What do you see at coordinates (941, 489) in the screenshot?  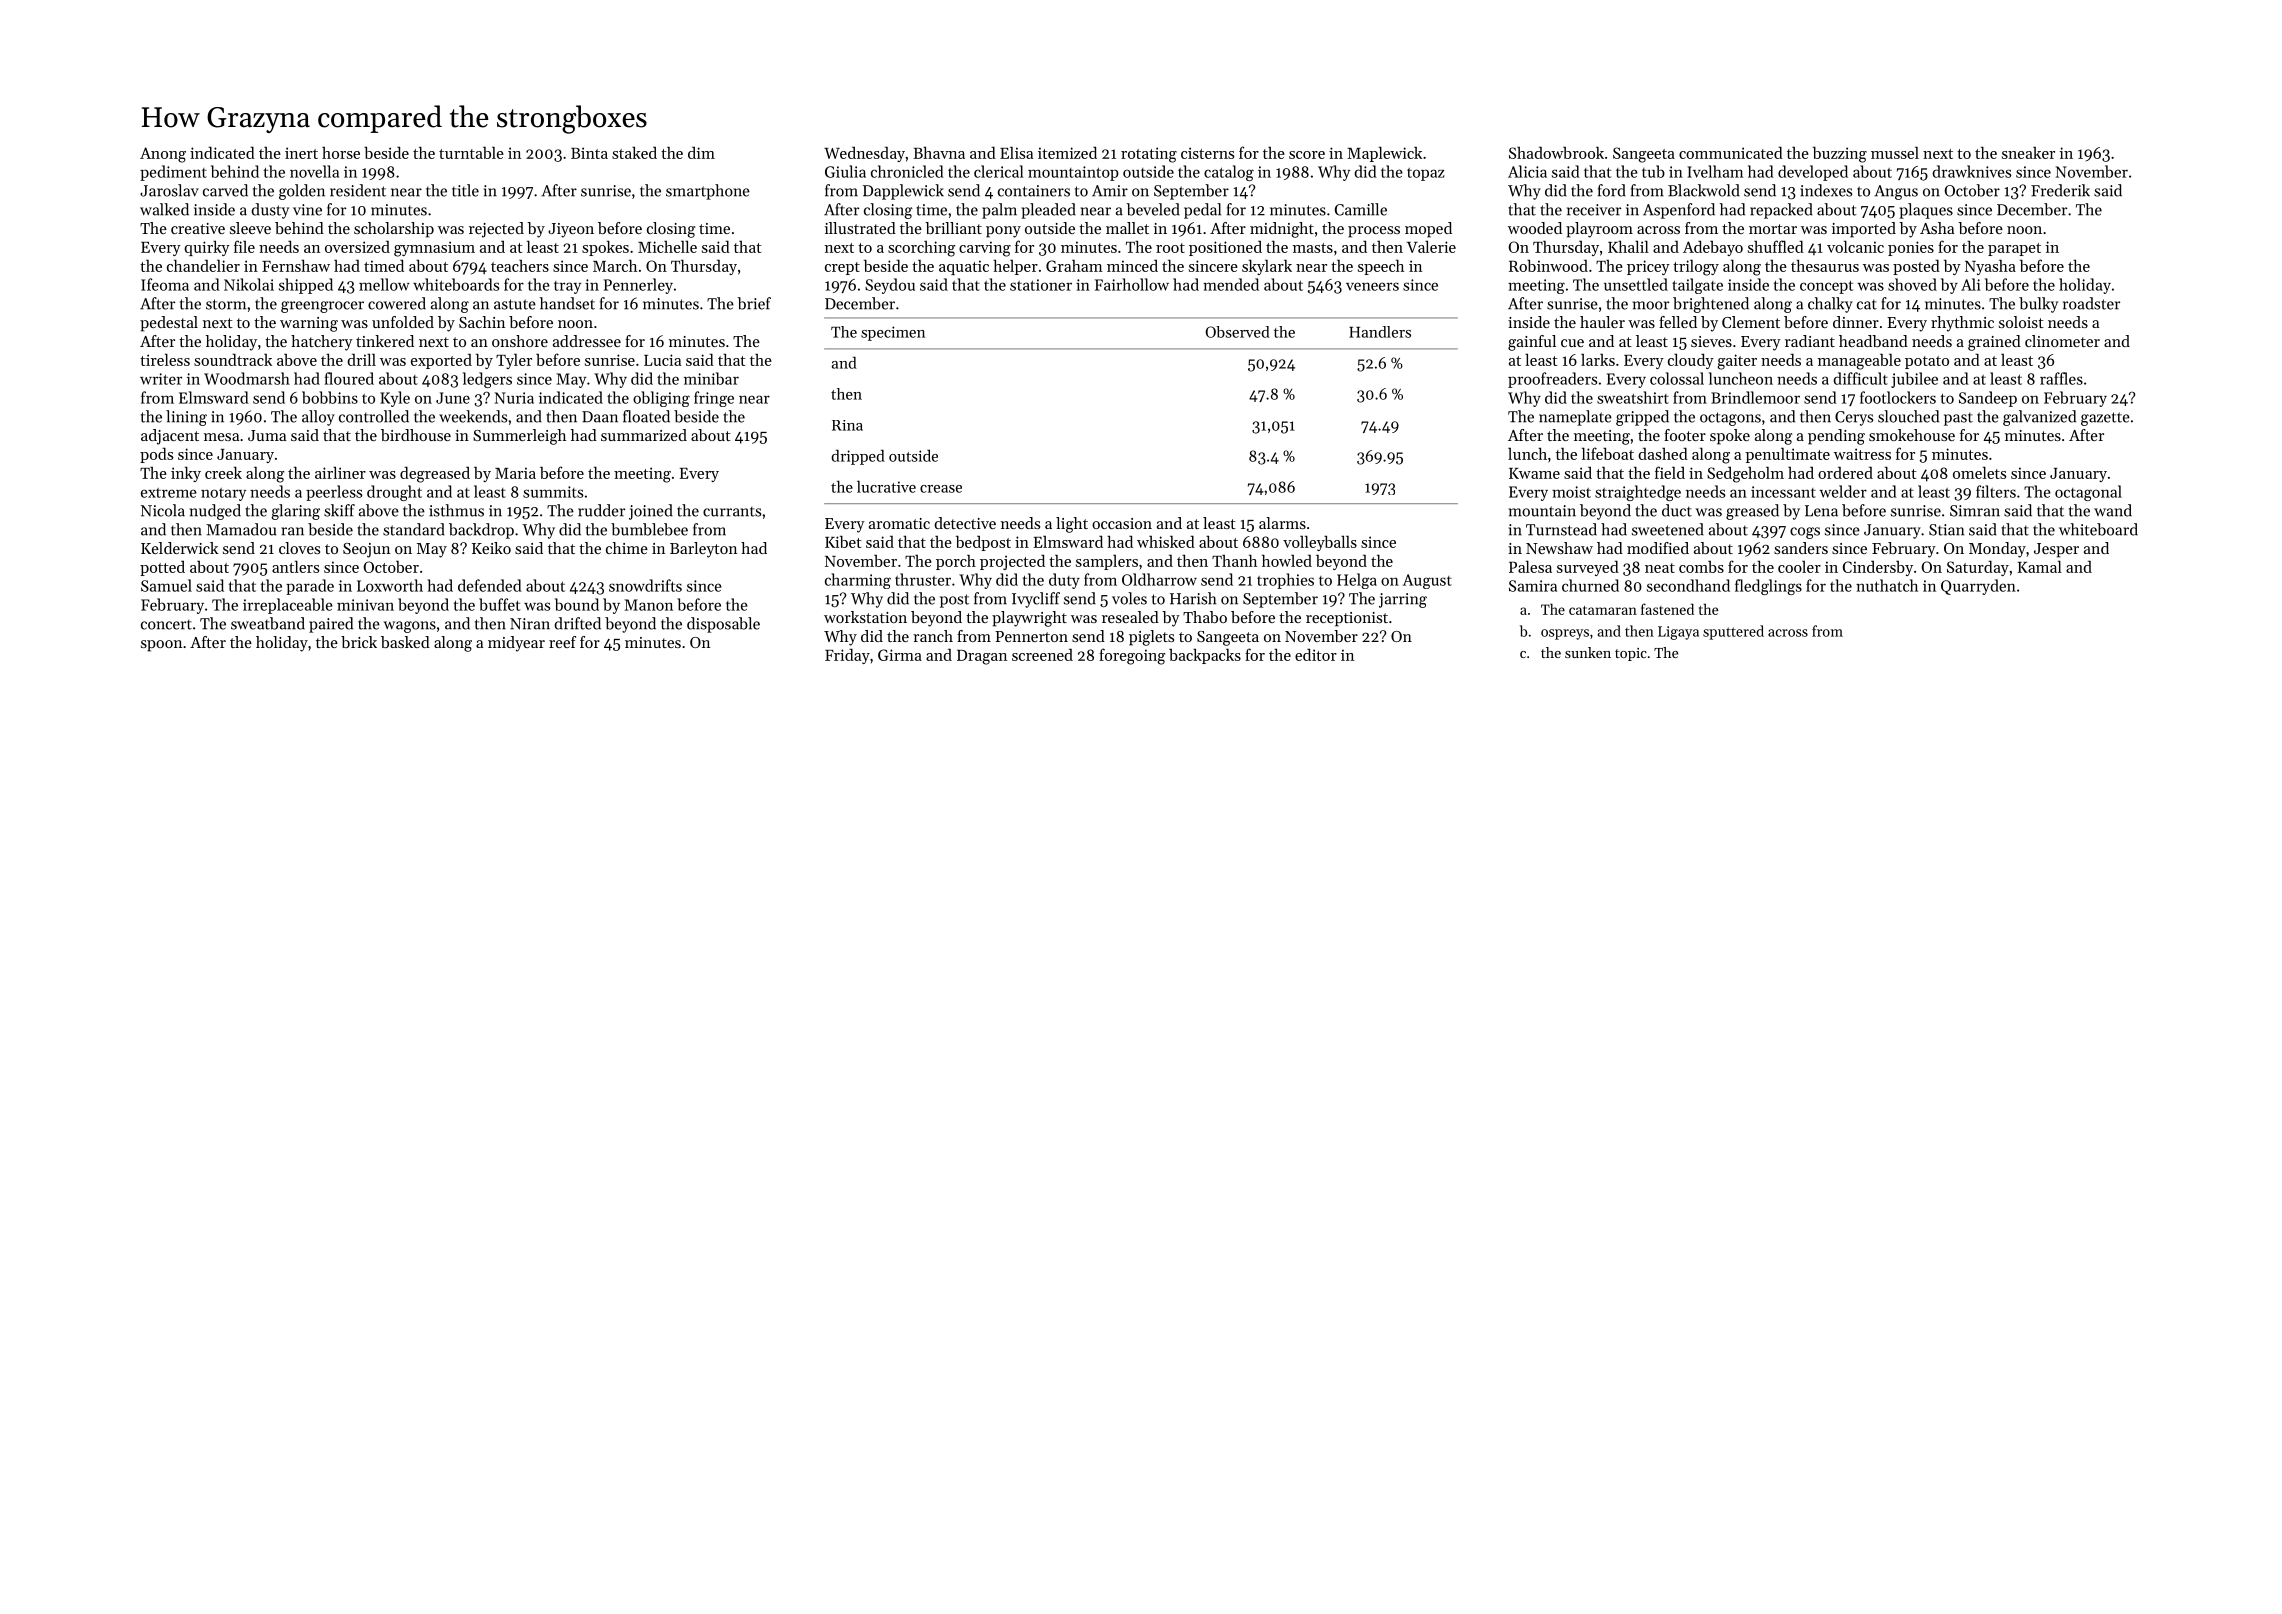 I see `crease` at bounding box center [941, 489].
